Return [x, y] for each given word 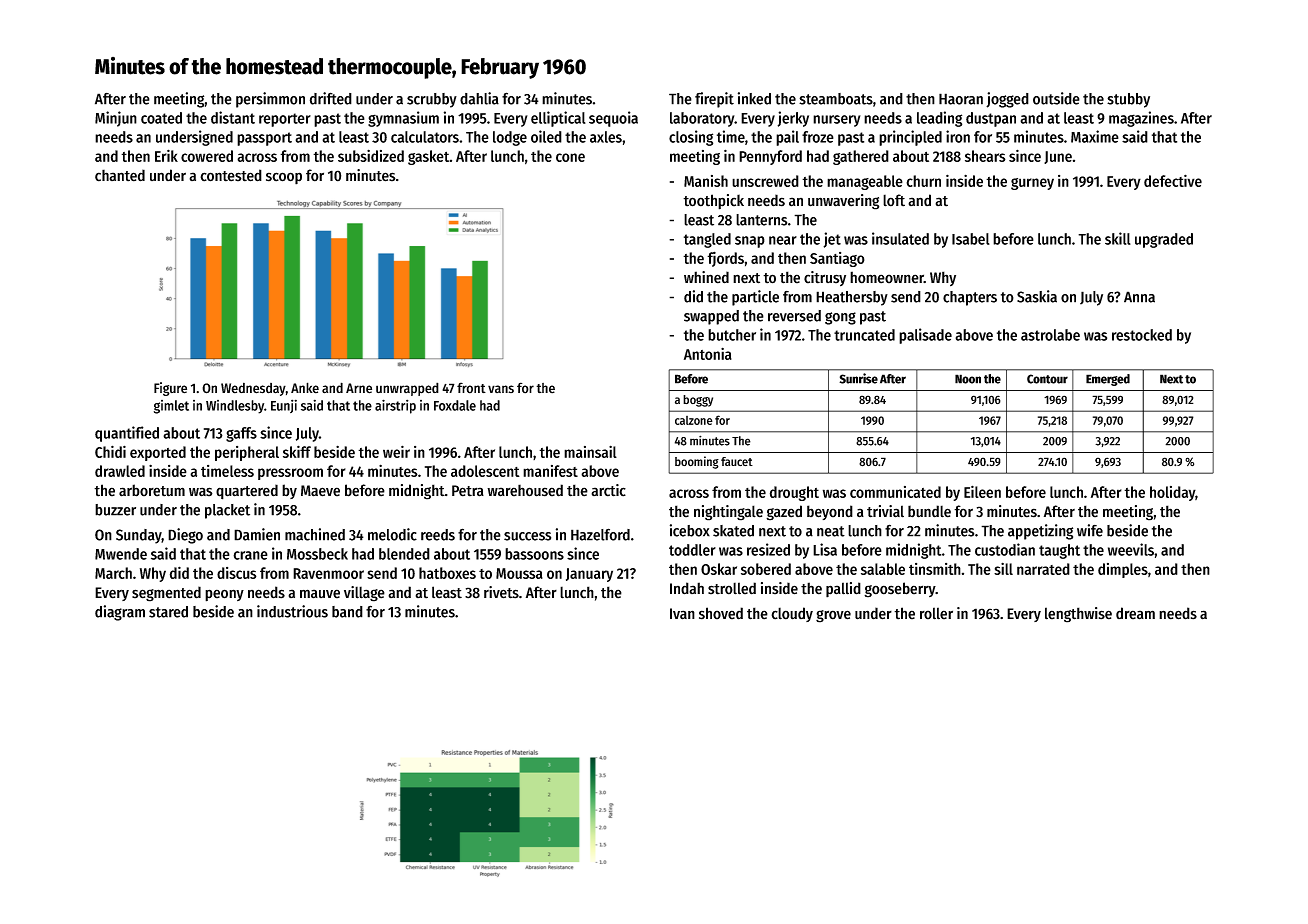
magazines [1141, 119]
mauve [320, 594]
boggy [698, 401]
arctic [608, 490]
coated [161, 118]
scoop [284, 178]
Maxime [1095, 136]
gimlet [171, 407]
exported [158, 453]
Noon [968, 379]
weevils [1131, 549]
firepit [714, 100]
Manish [706, 181]
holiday [1172, 493]
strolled [732, 588]
